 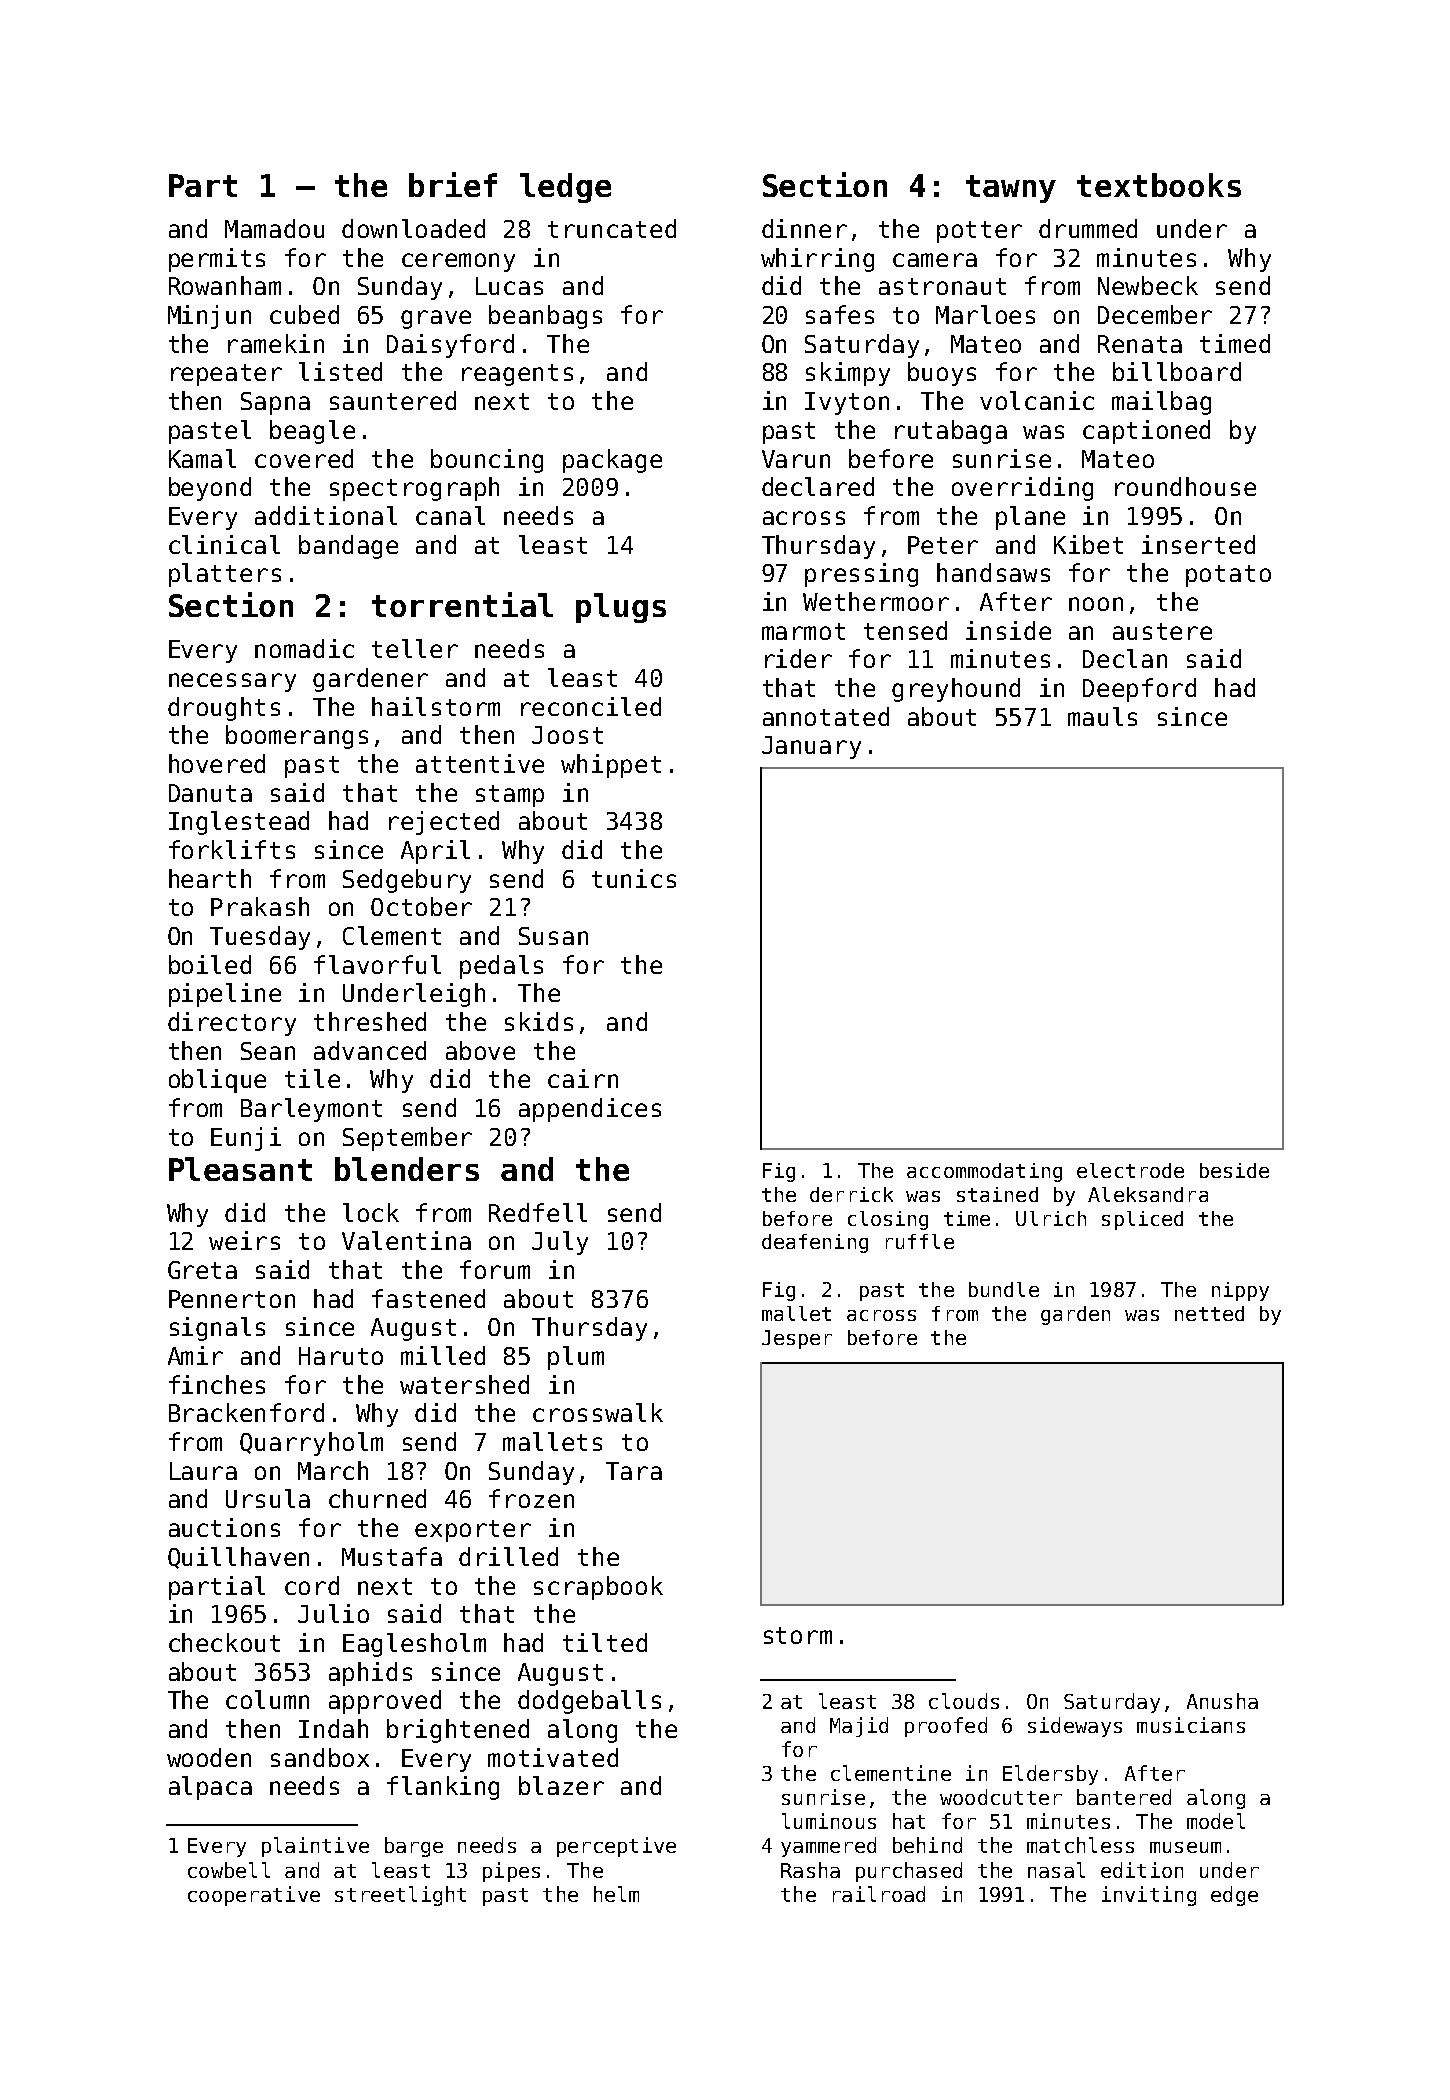 What do you see at coordinates (811, 747) in the page?
I see `January` at bounding box center [811, 747].
